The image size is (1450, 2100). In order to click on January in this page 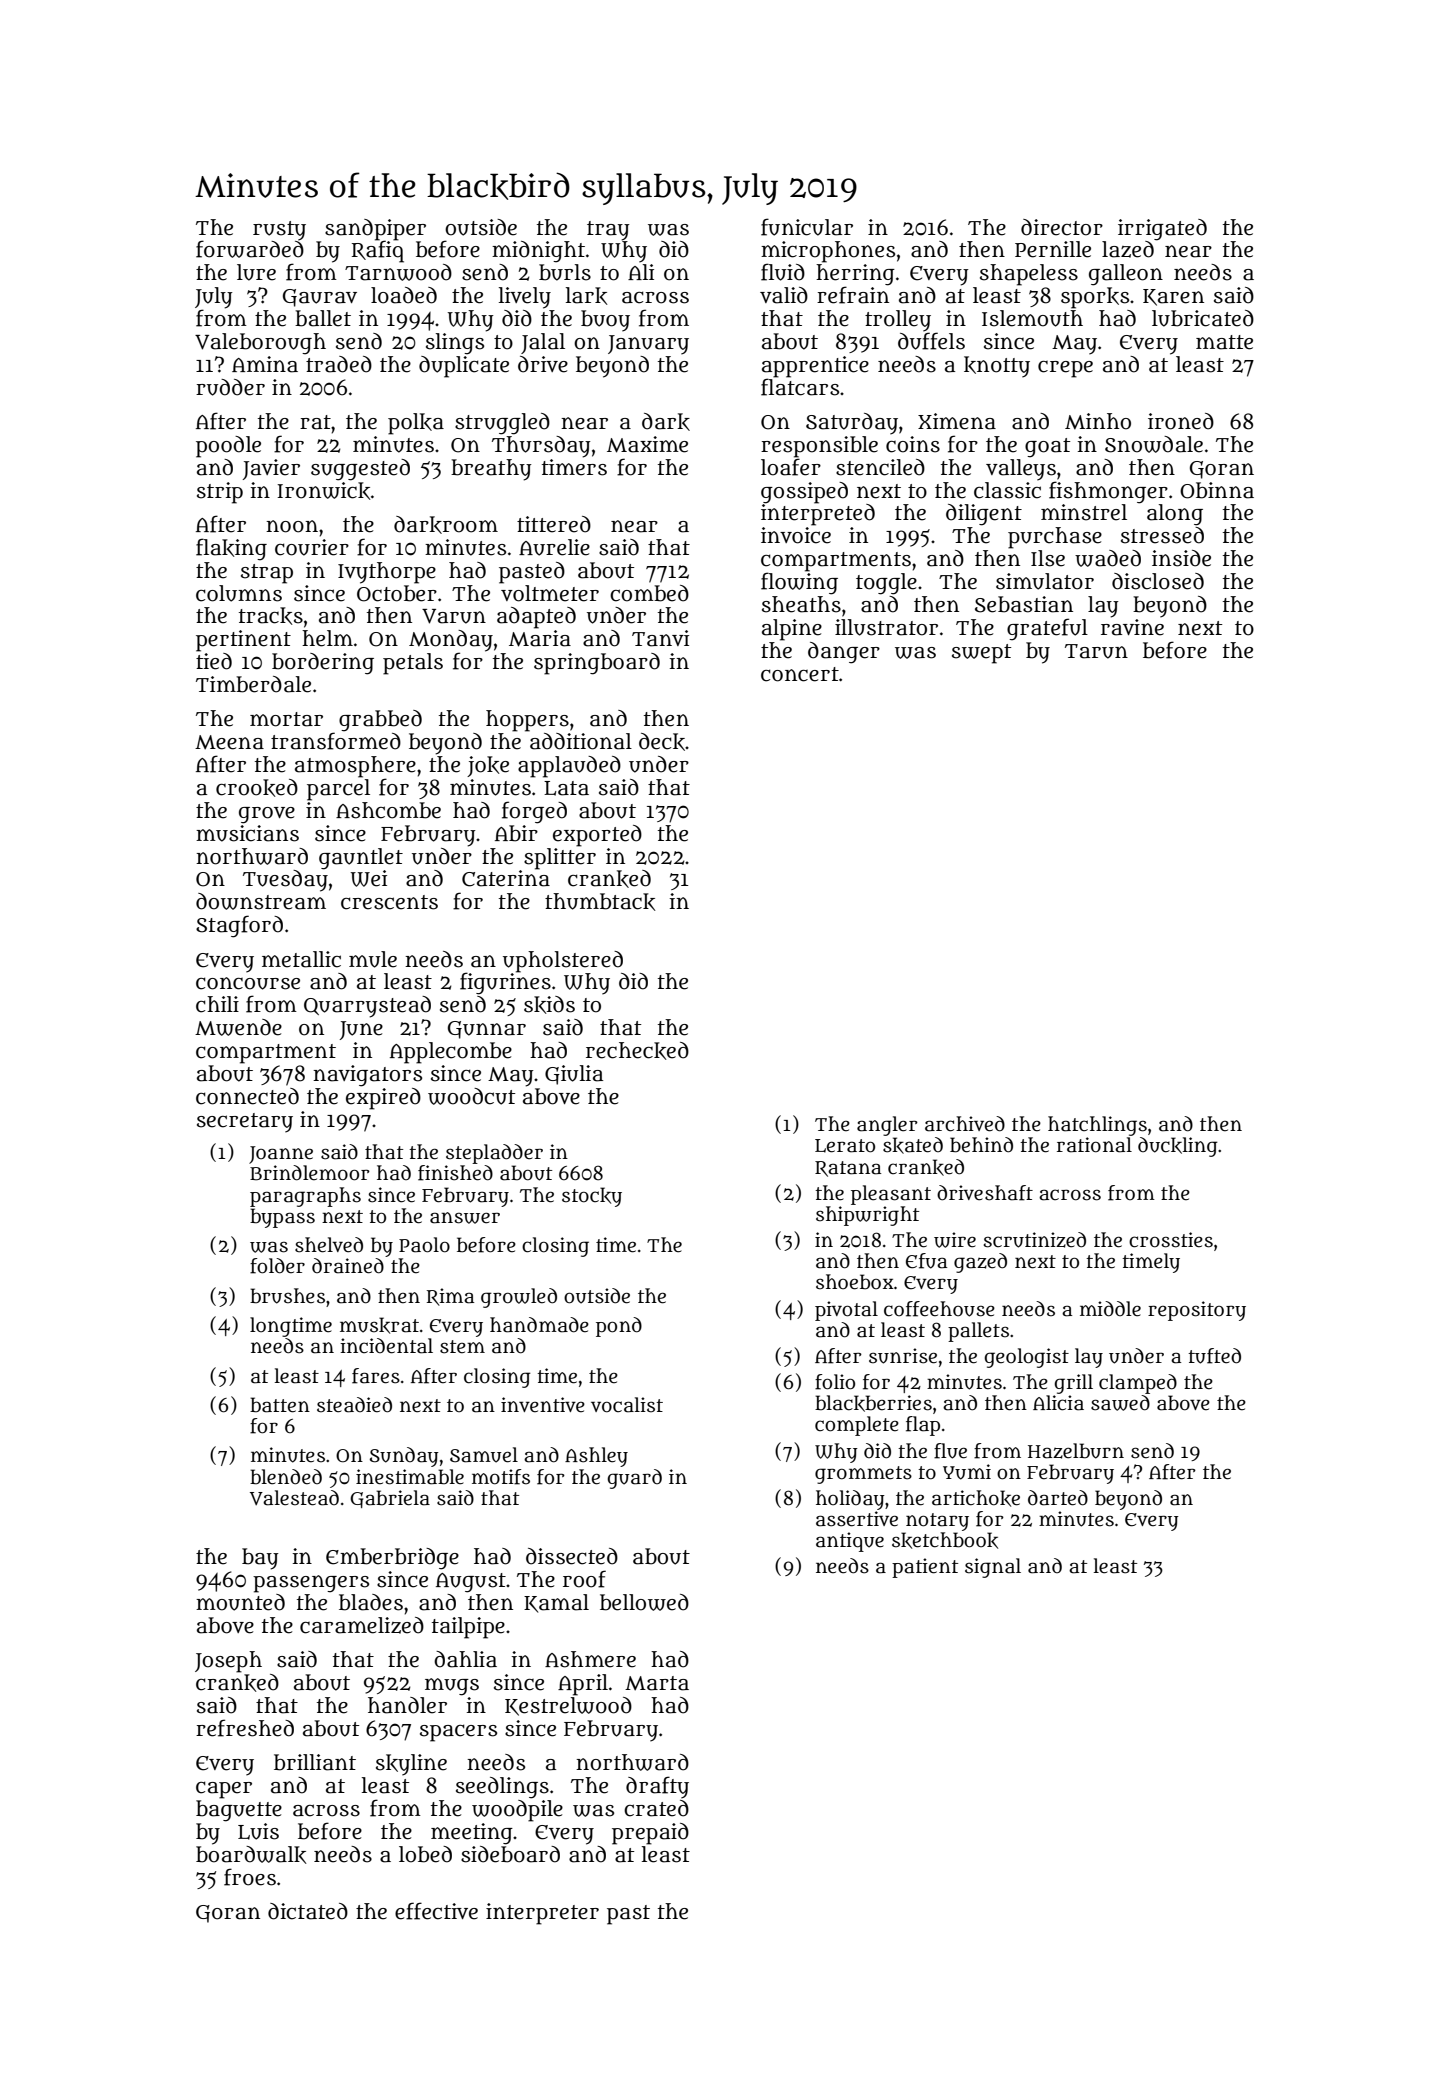, I will do `click(648, 345)`.
